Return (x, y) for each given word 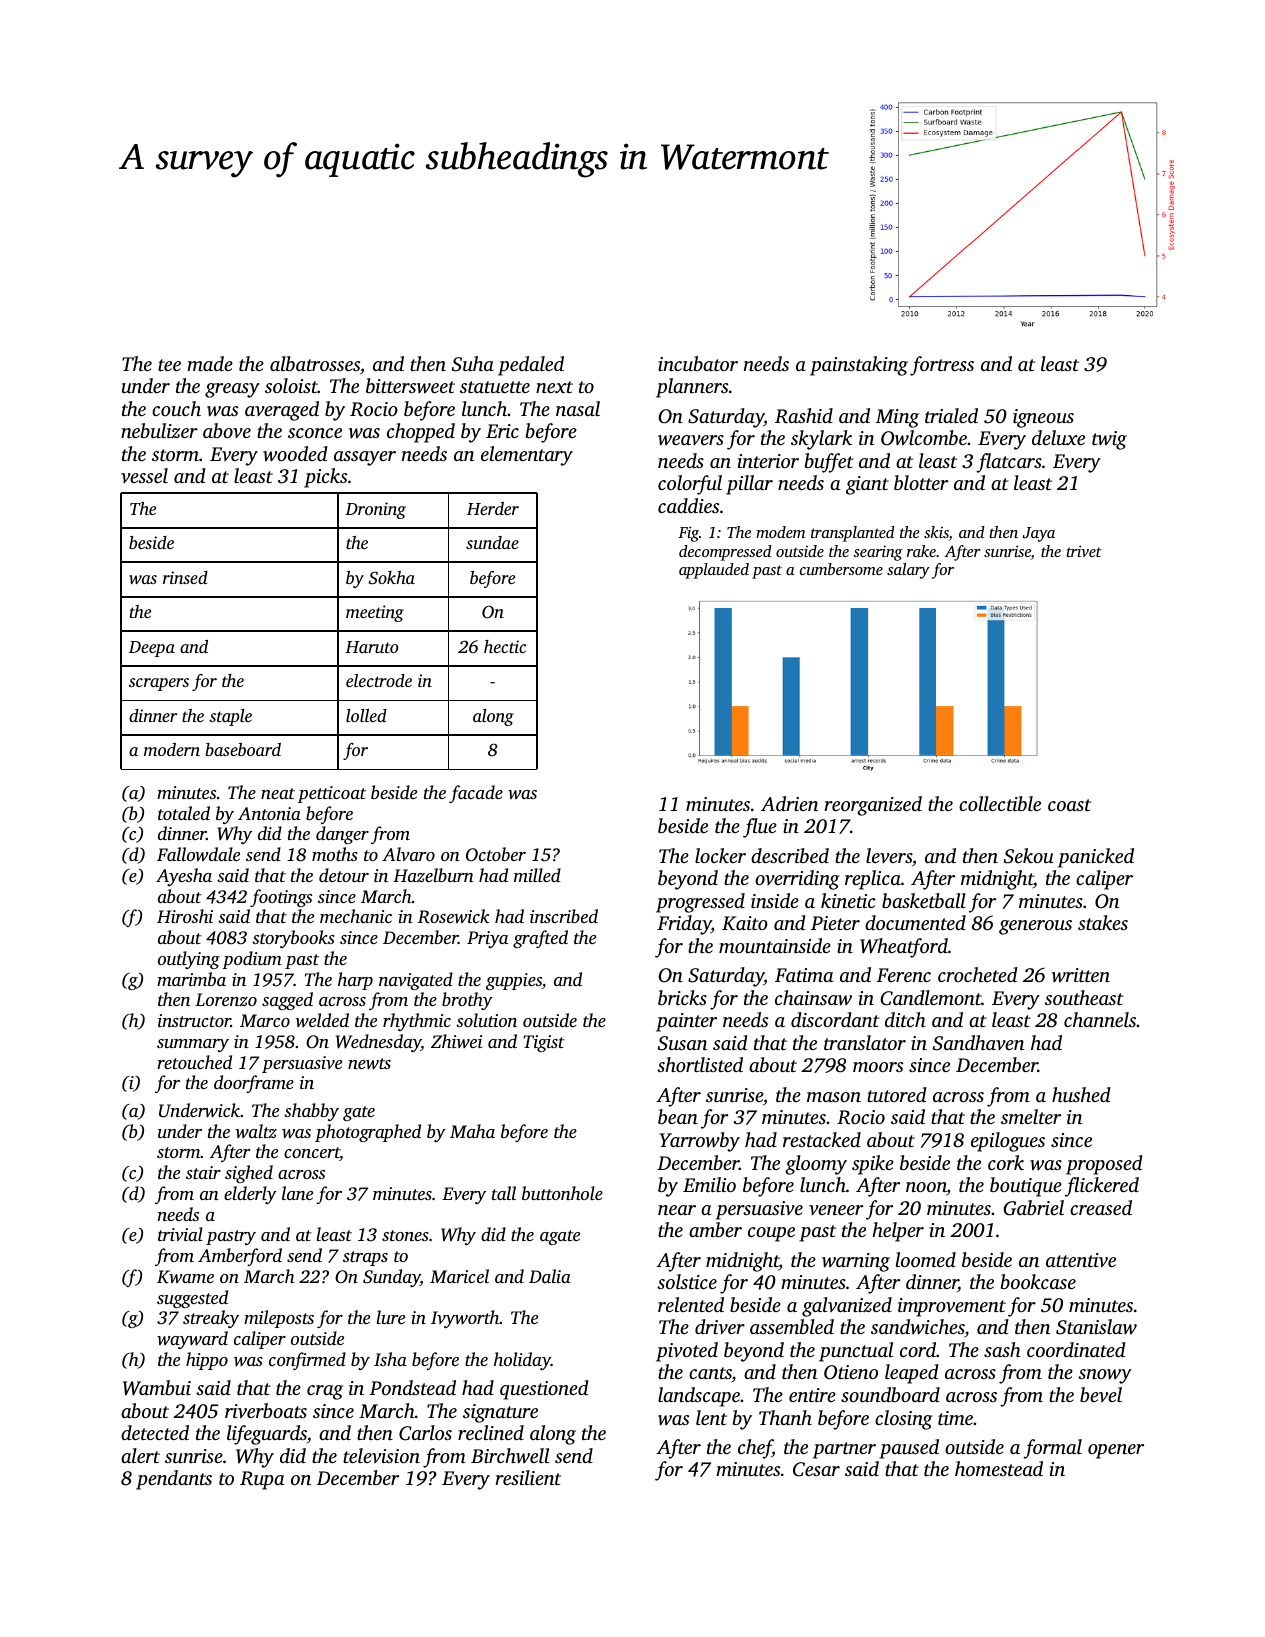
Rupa (262, 1480)
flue (760, 828)
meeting (375, 613)
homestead (999, 1468)
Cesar (816, 1469)
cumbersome (841, 569)
